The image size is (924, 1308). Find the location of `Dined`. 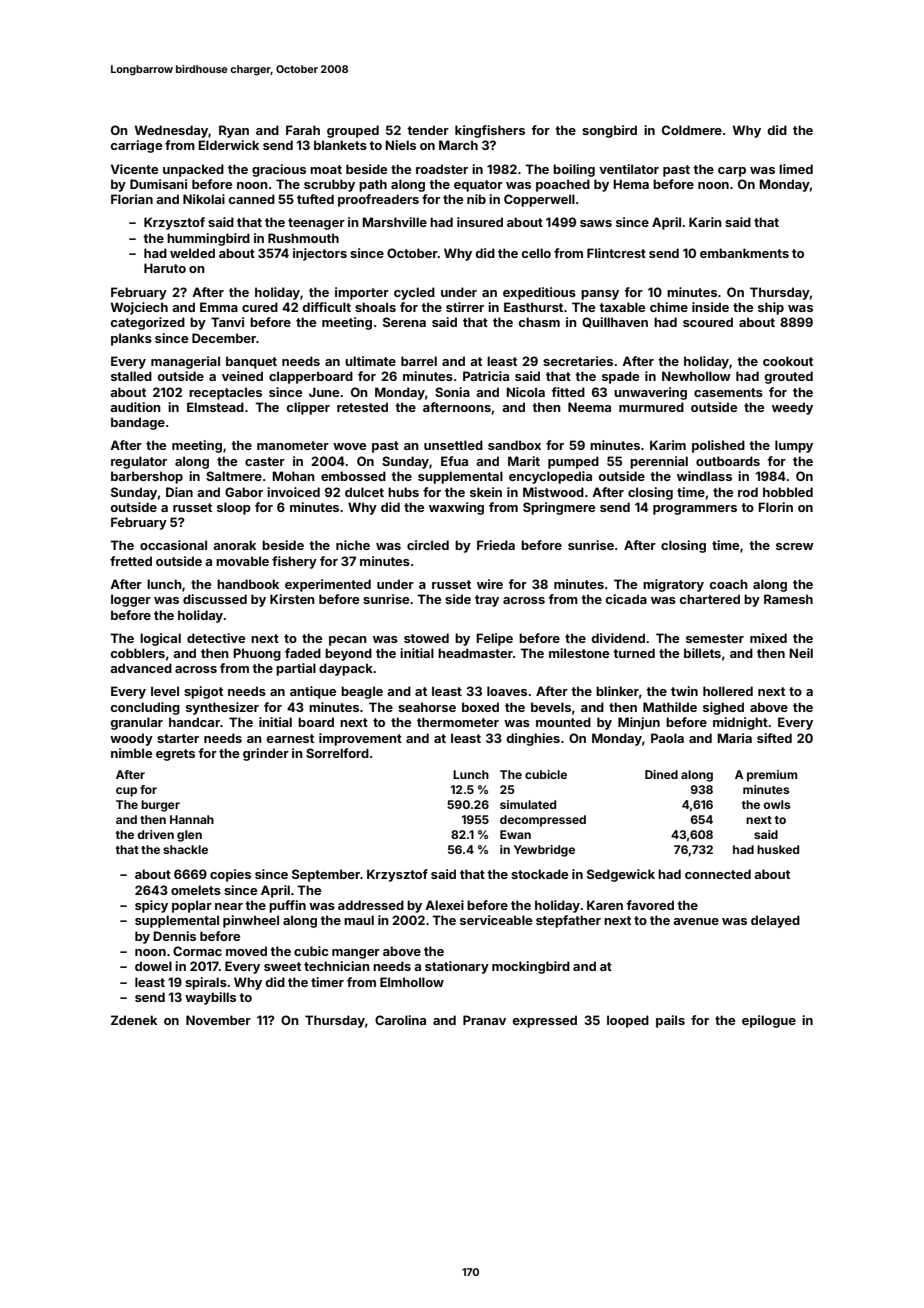

Dined is located at coordinates (661, 774).
